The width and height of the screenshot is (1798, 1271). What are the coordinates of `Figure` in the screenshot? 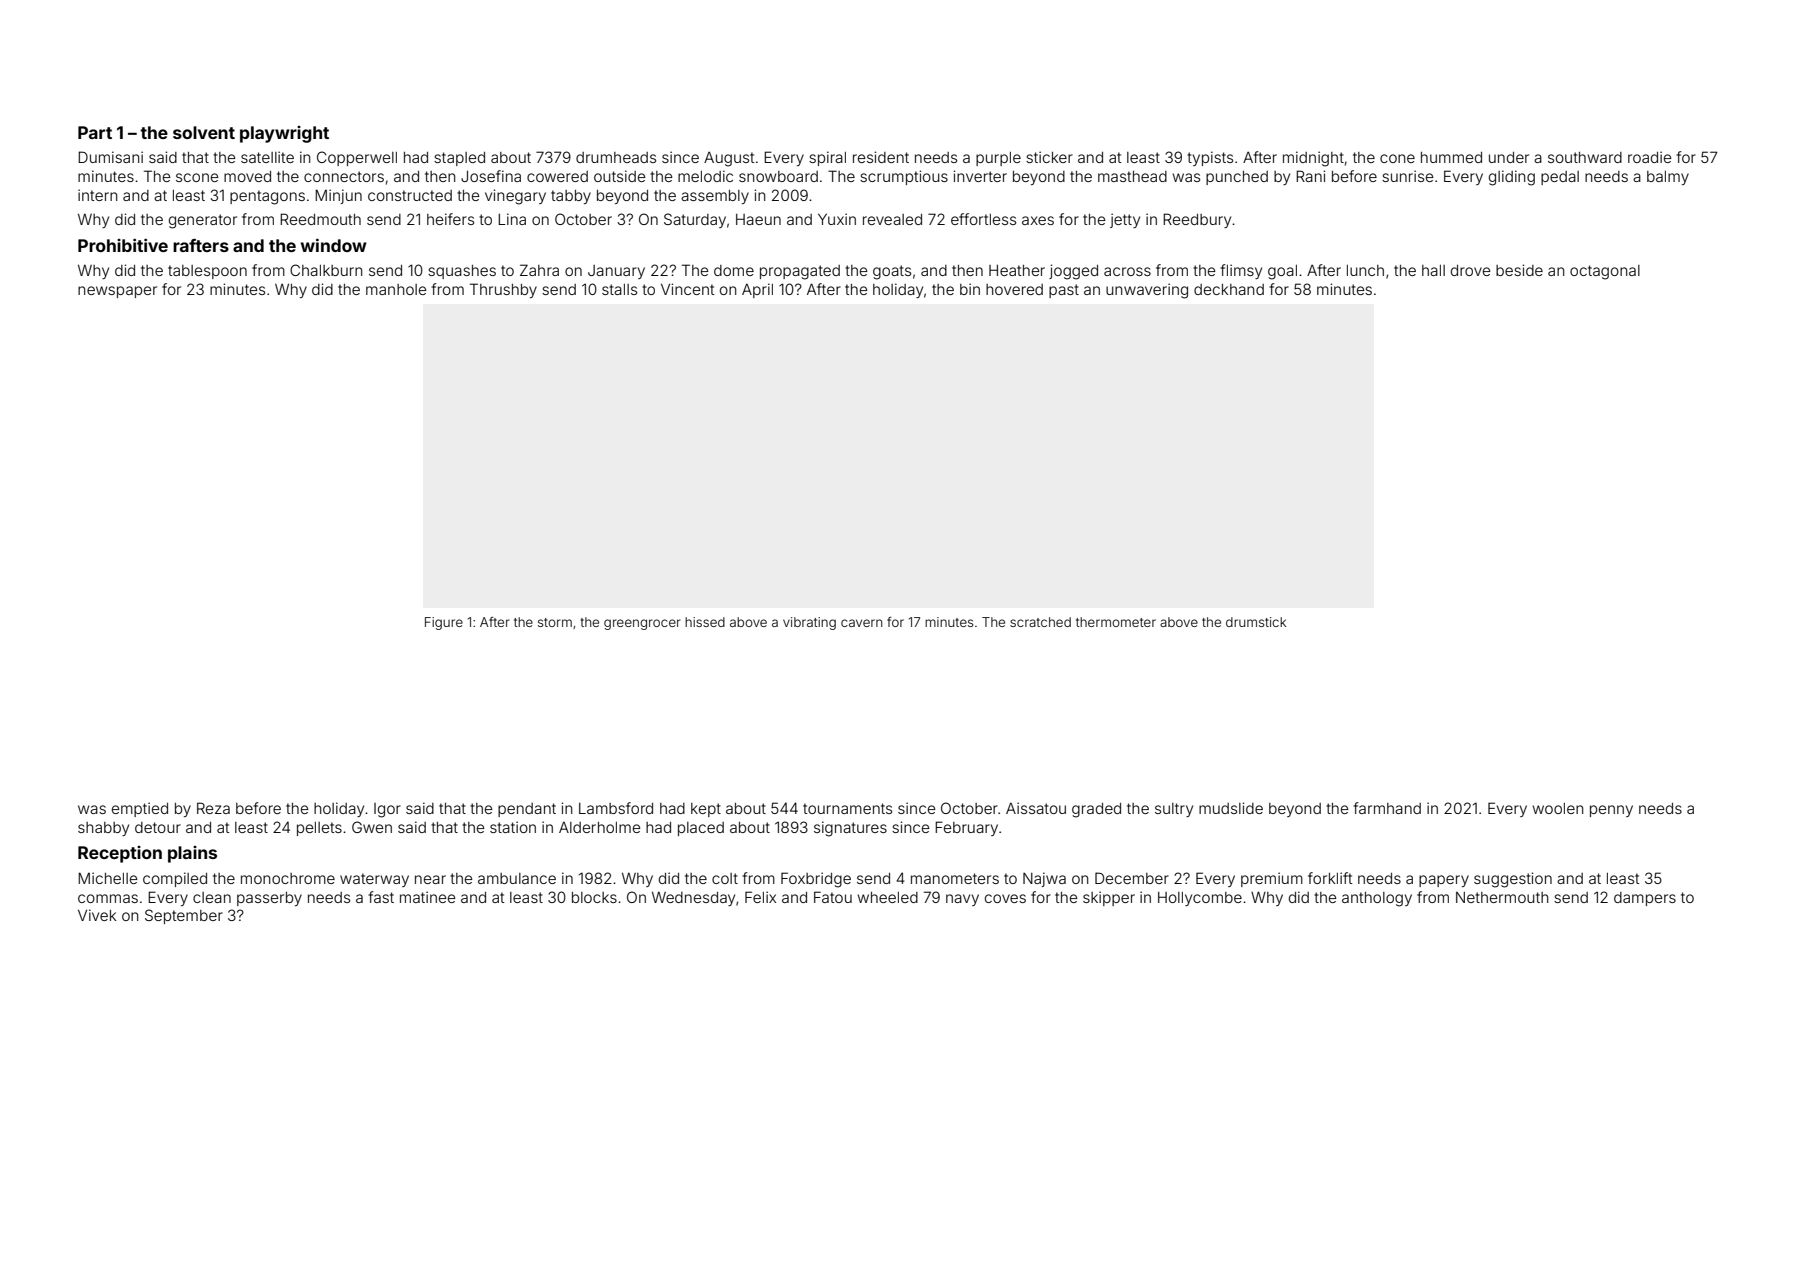 It's located at (444, 623).
